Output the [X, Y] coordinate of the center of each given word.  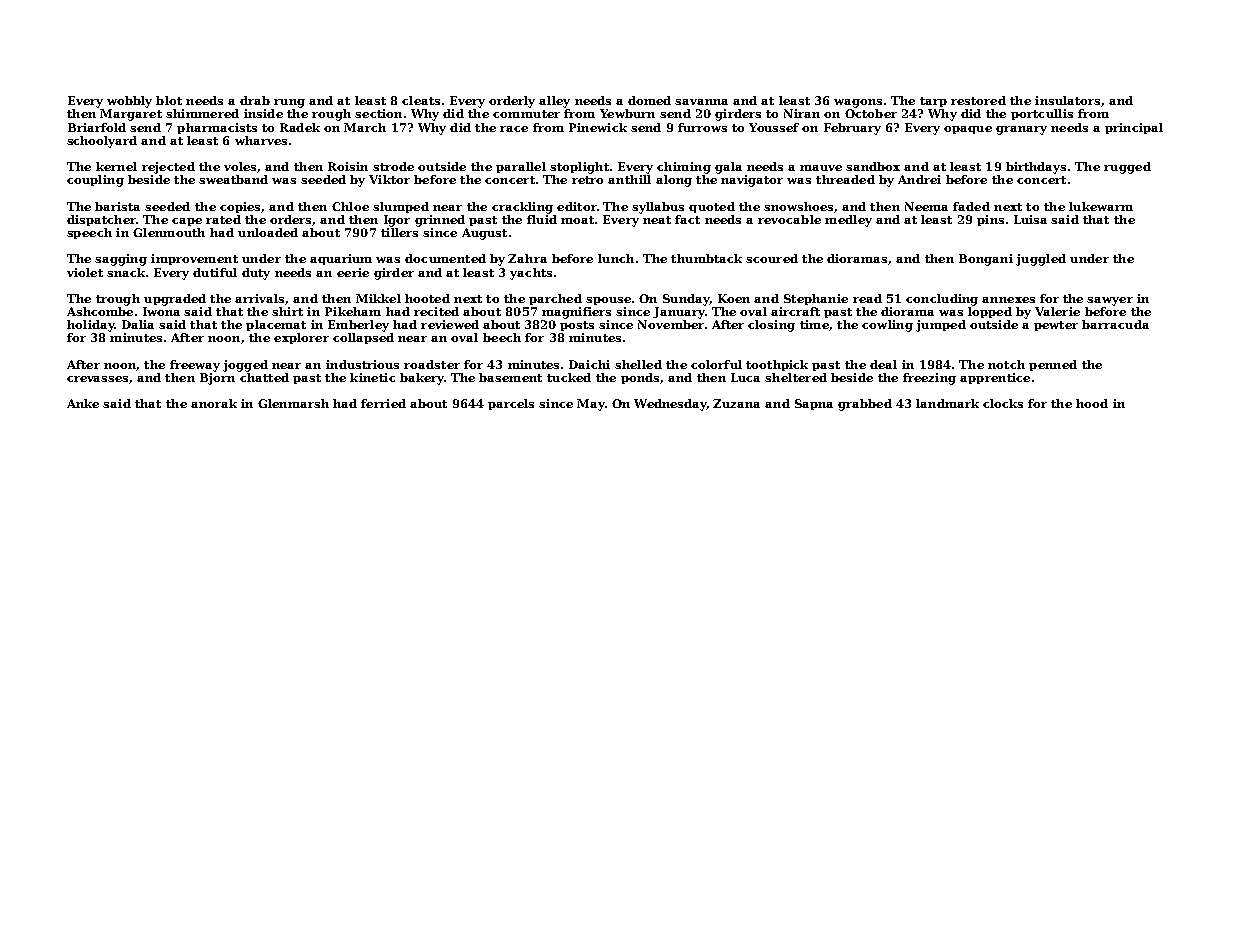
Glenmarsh [293, 403]
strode [393, 166]
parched [555, 299]
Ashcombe [100, 311]
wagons [858, 103]
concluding [942, 300]
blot [169, 100]
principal [1134, 128]
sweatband [233, 179]
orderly [512, 102]
